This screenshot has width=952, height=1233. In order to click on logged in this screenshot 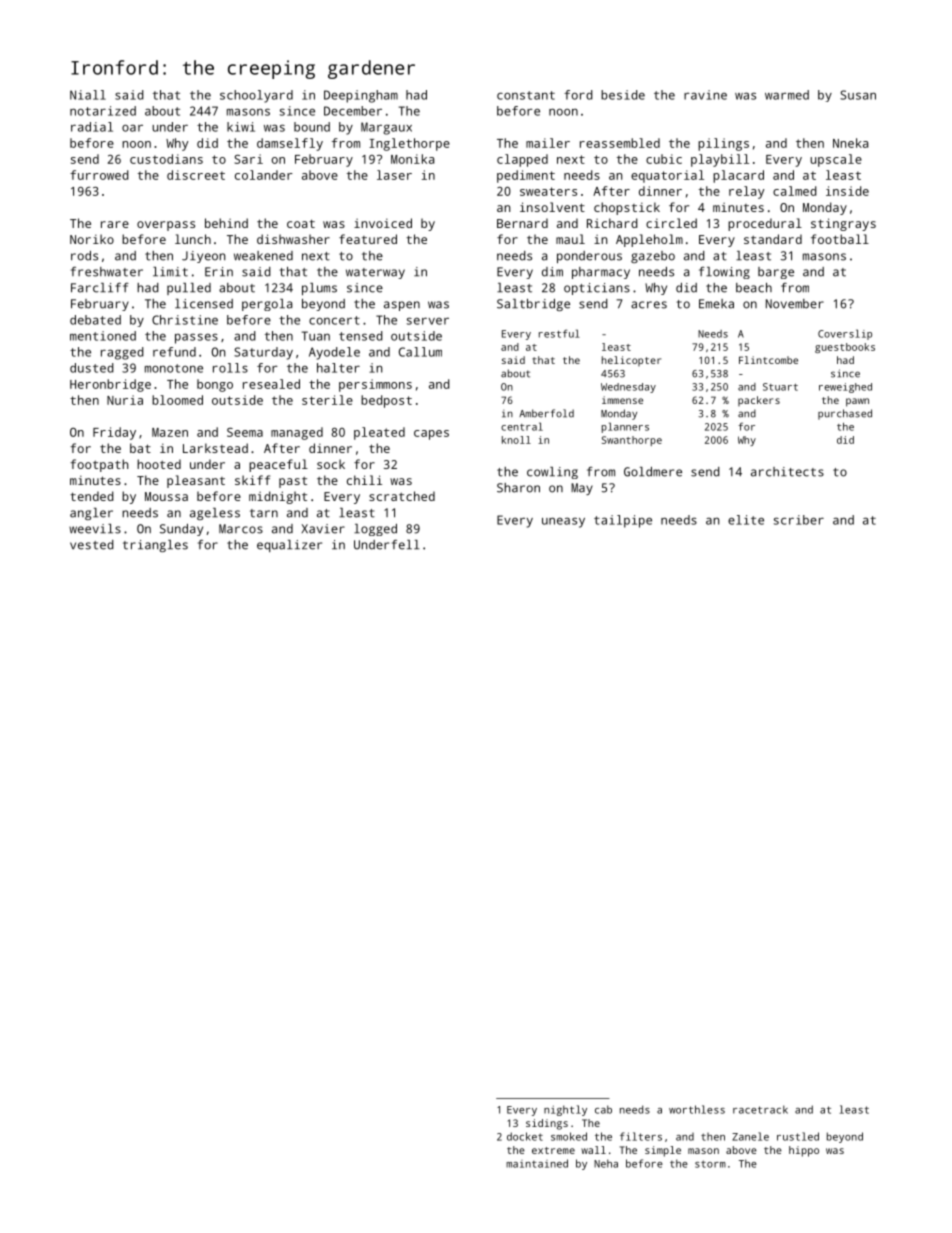, I will do `click(375, 530)`.
